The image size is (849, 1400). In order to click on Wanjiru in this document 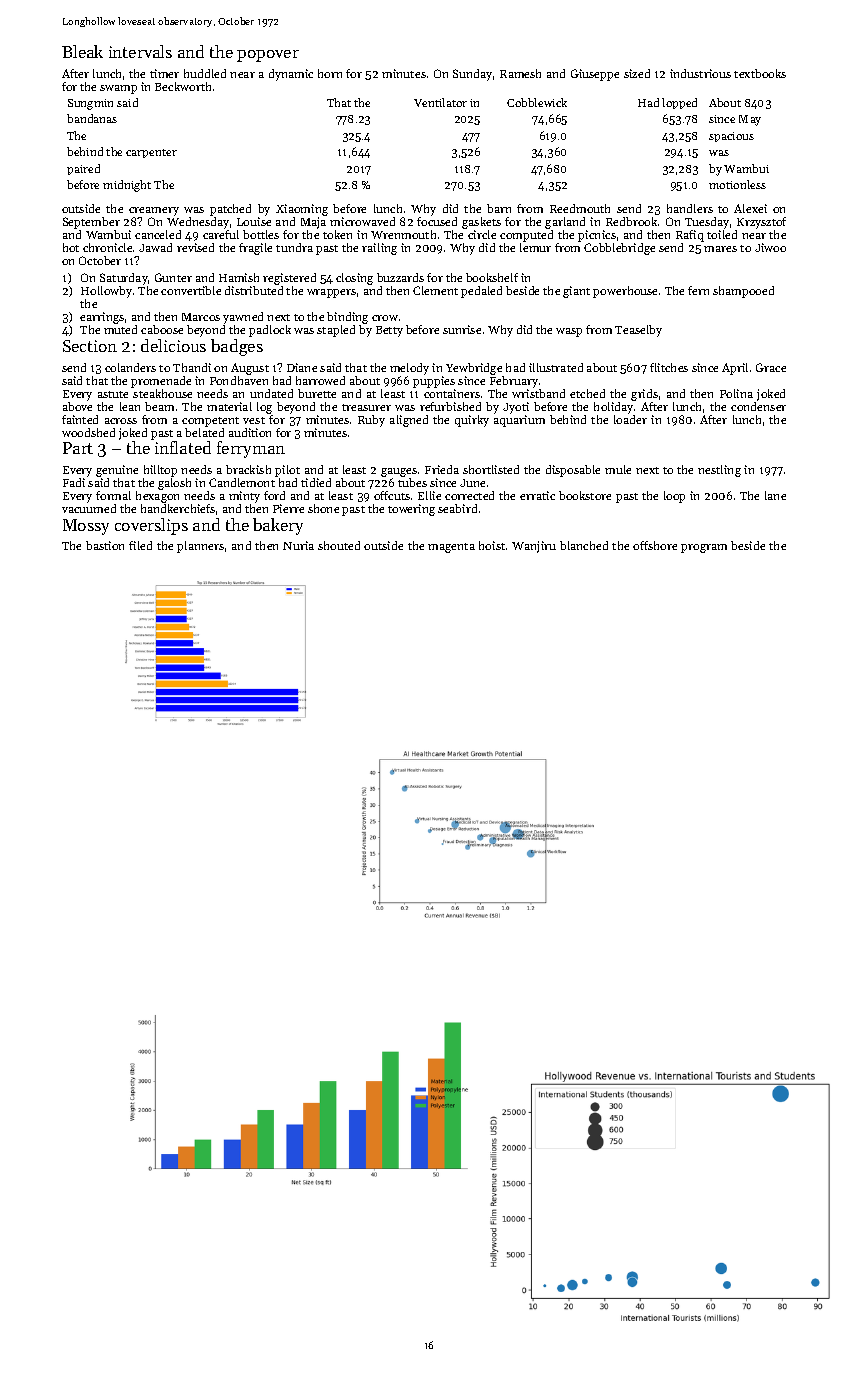, I will do `click(534, 547)`.
